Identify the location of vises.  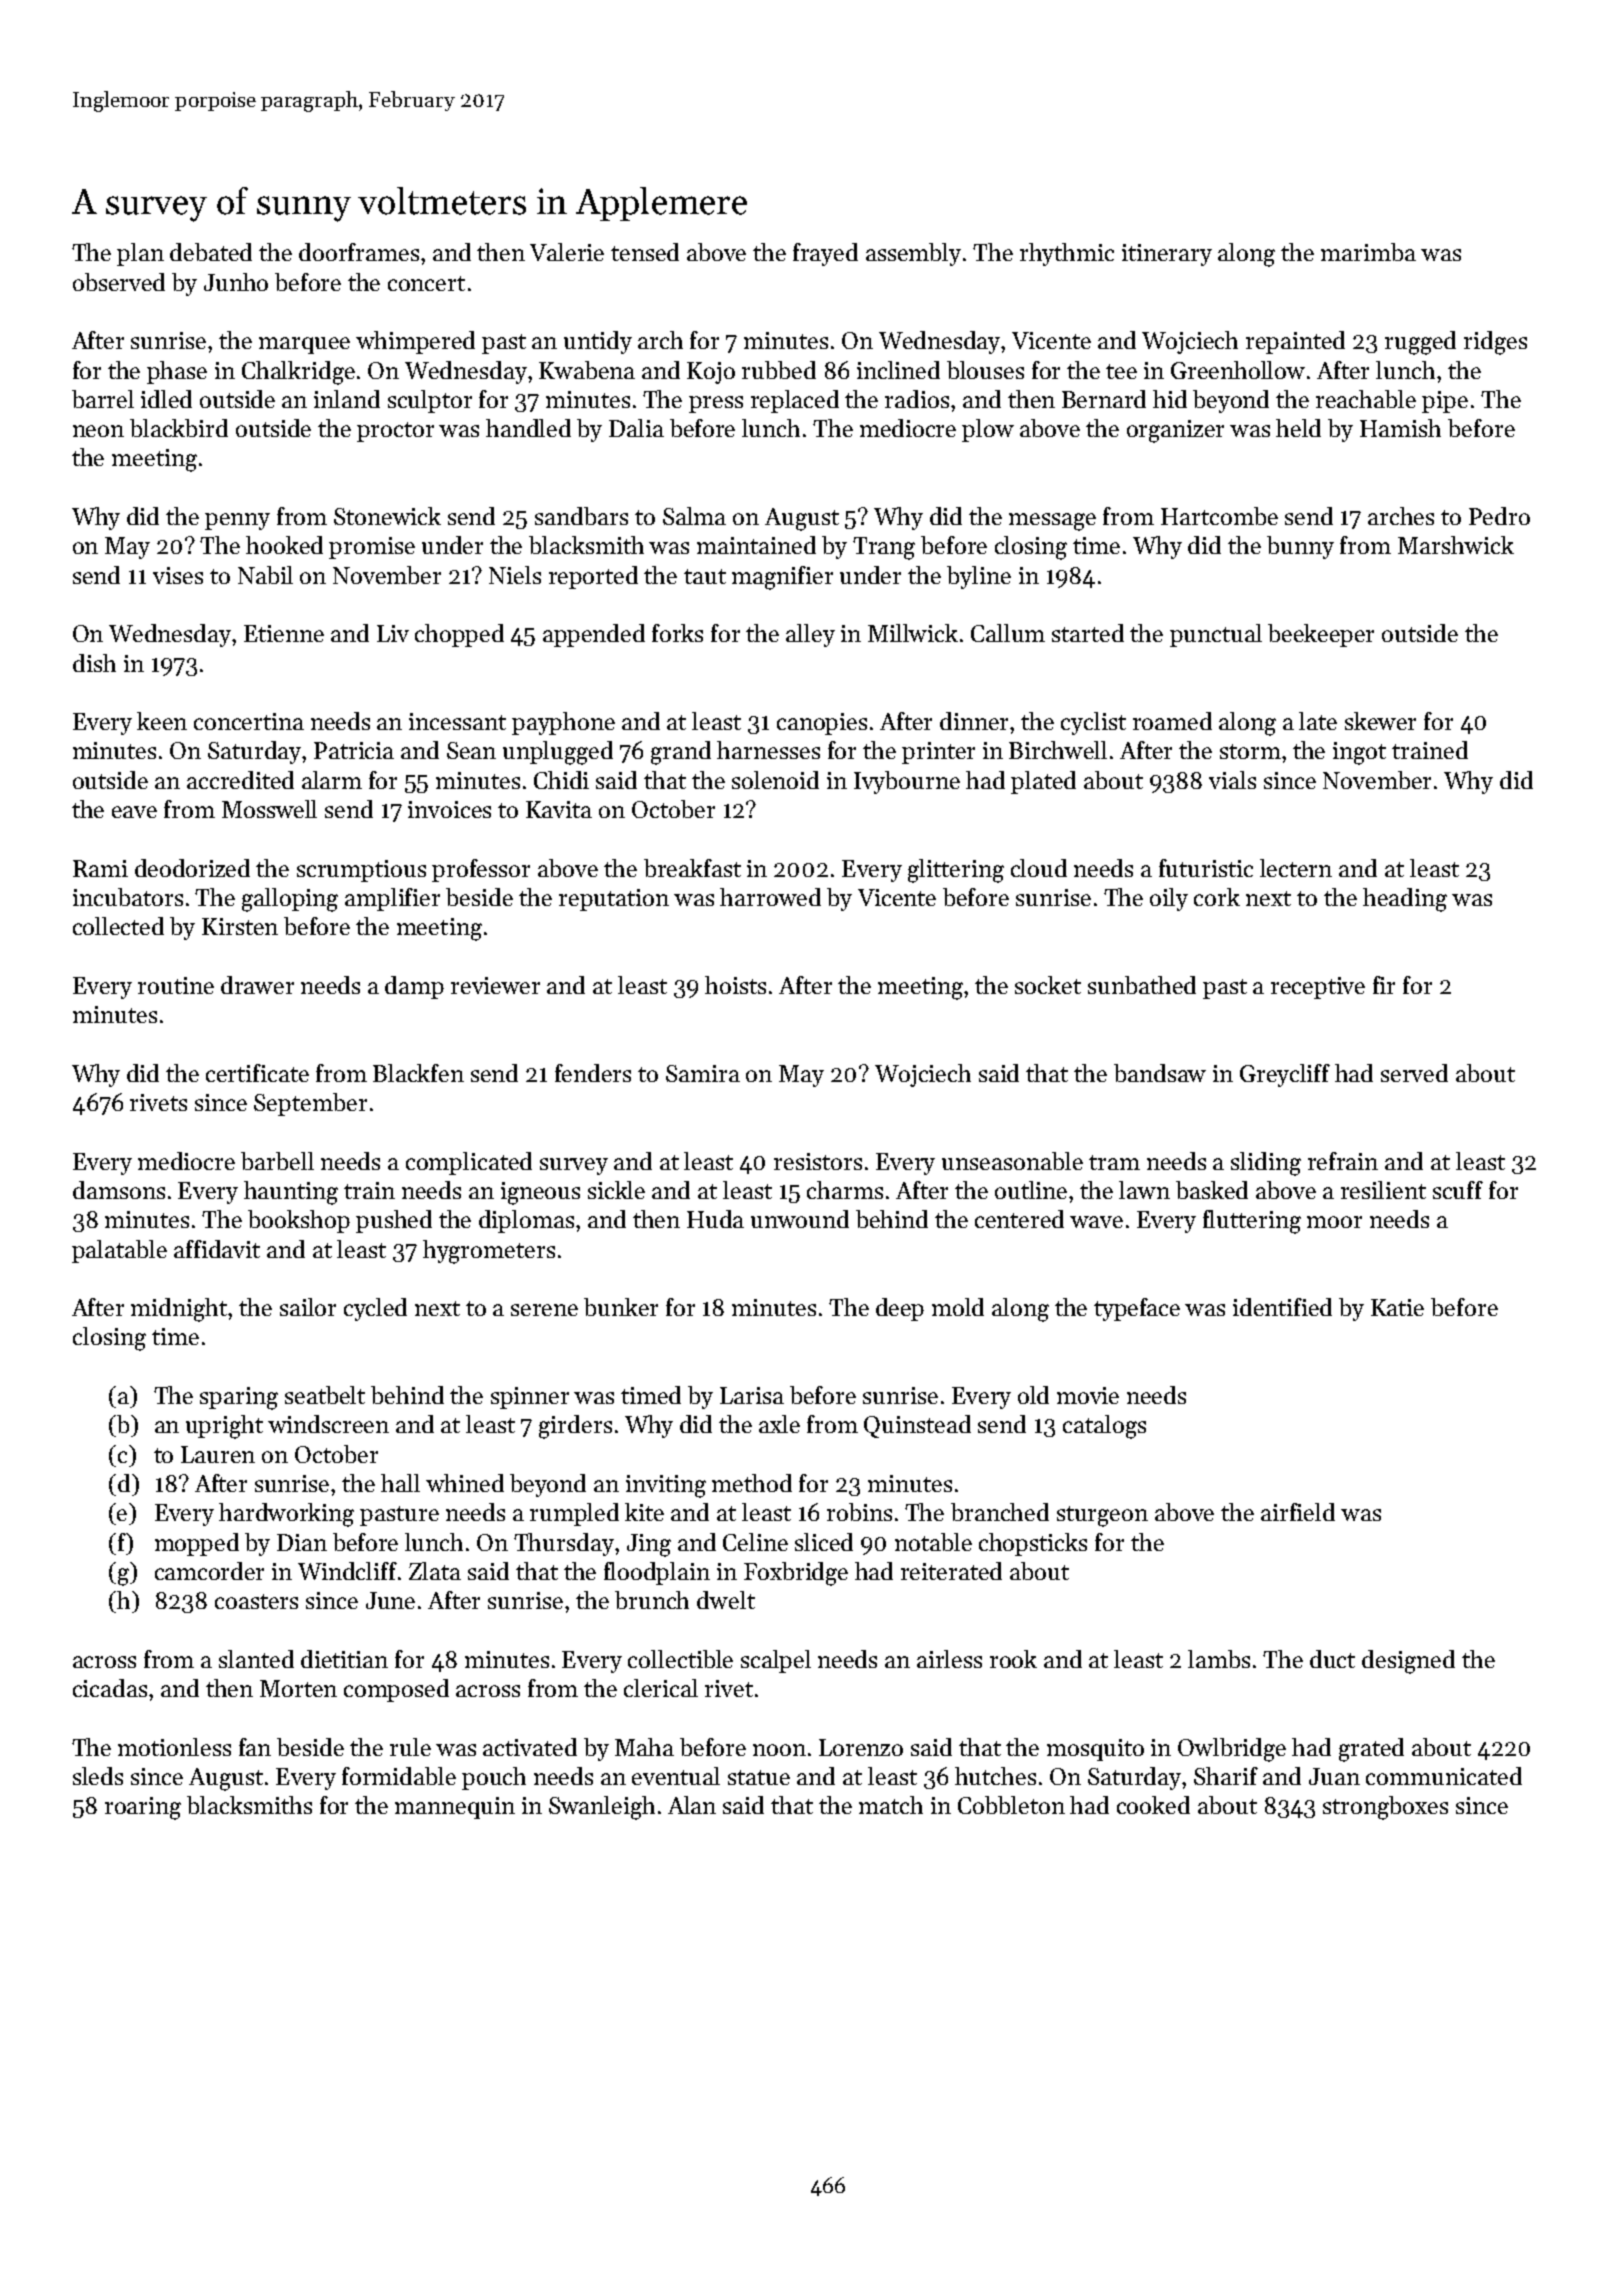
(178, 575).
